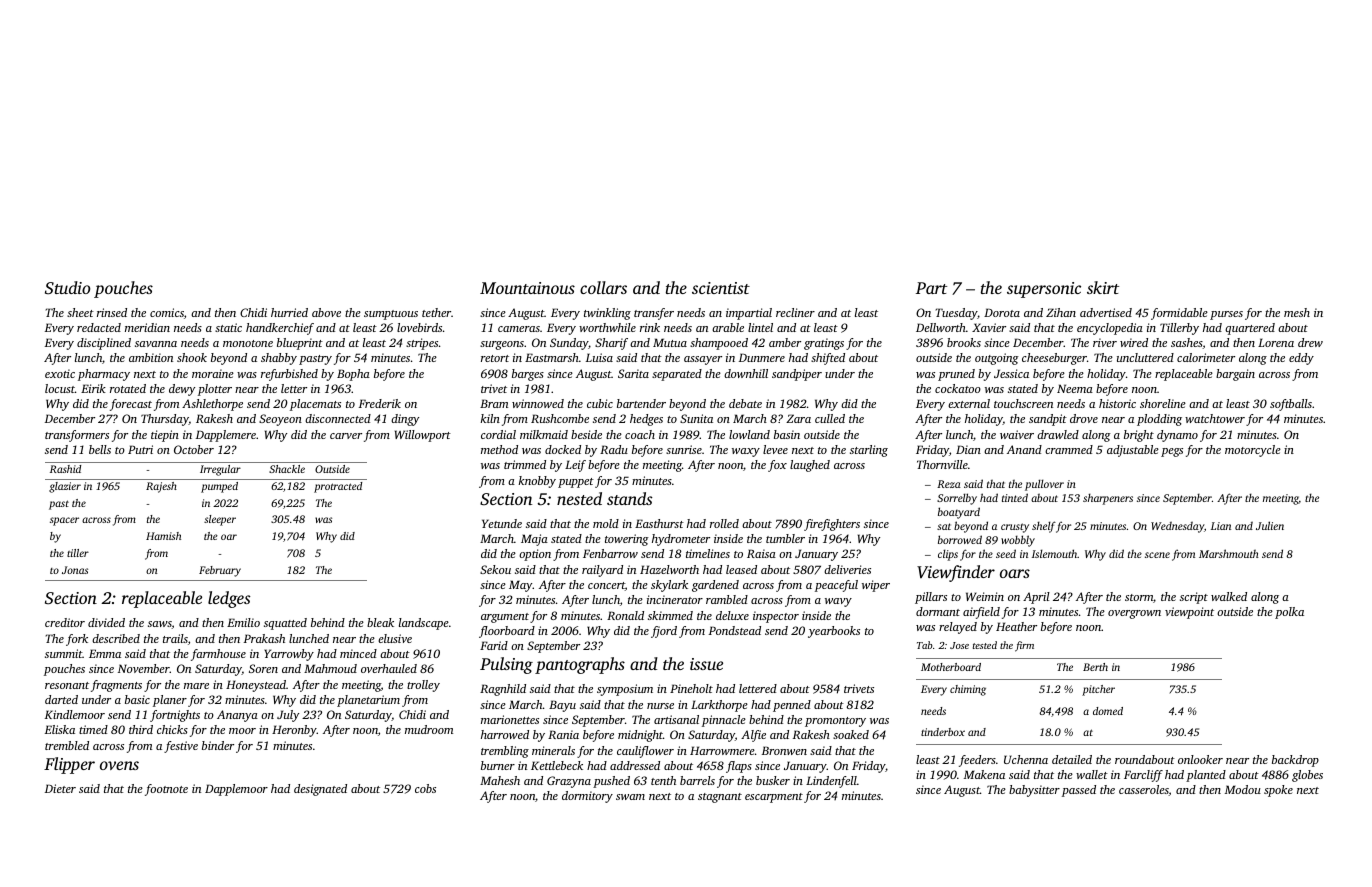 This screenshot has width=1372, height=887. I want to click on sharpeners, so click(1108, 499).
